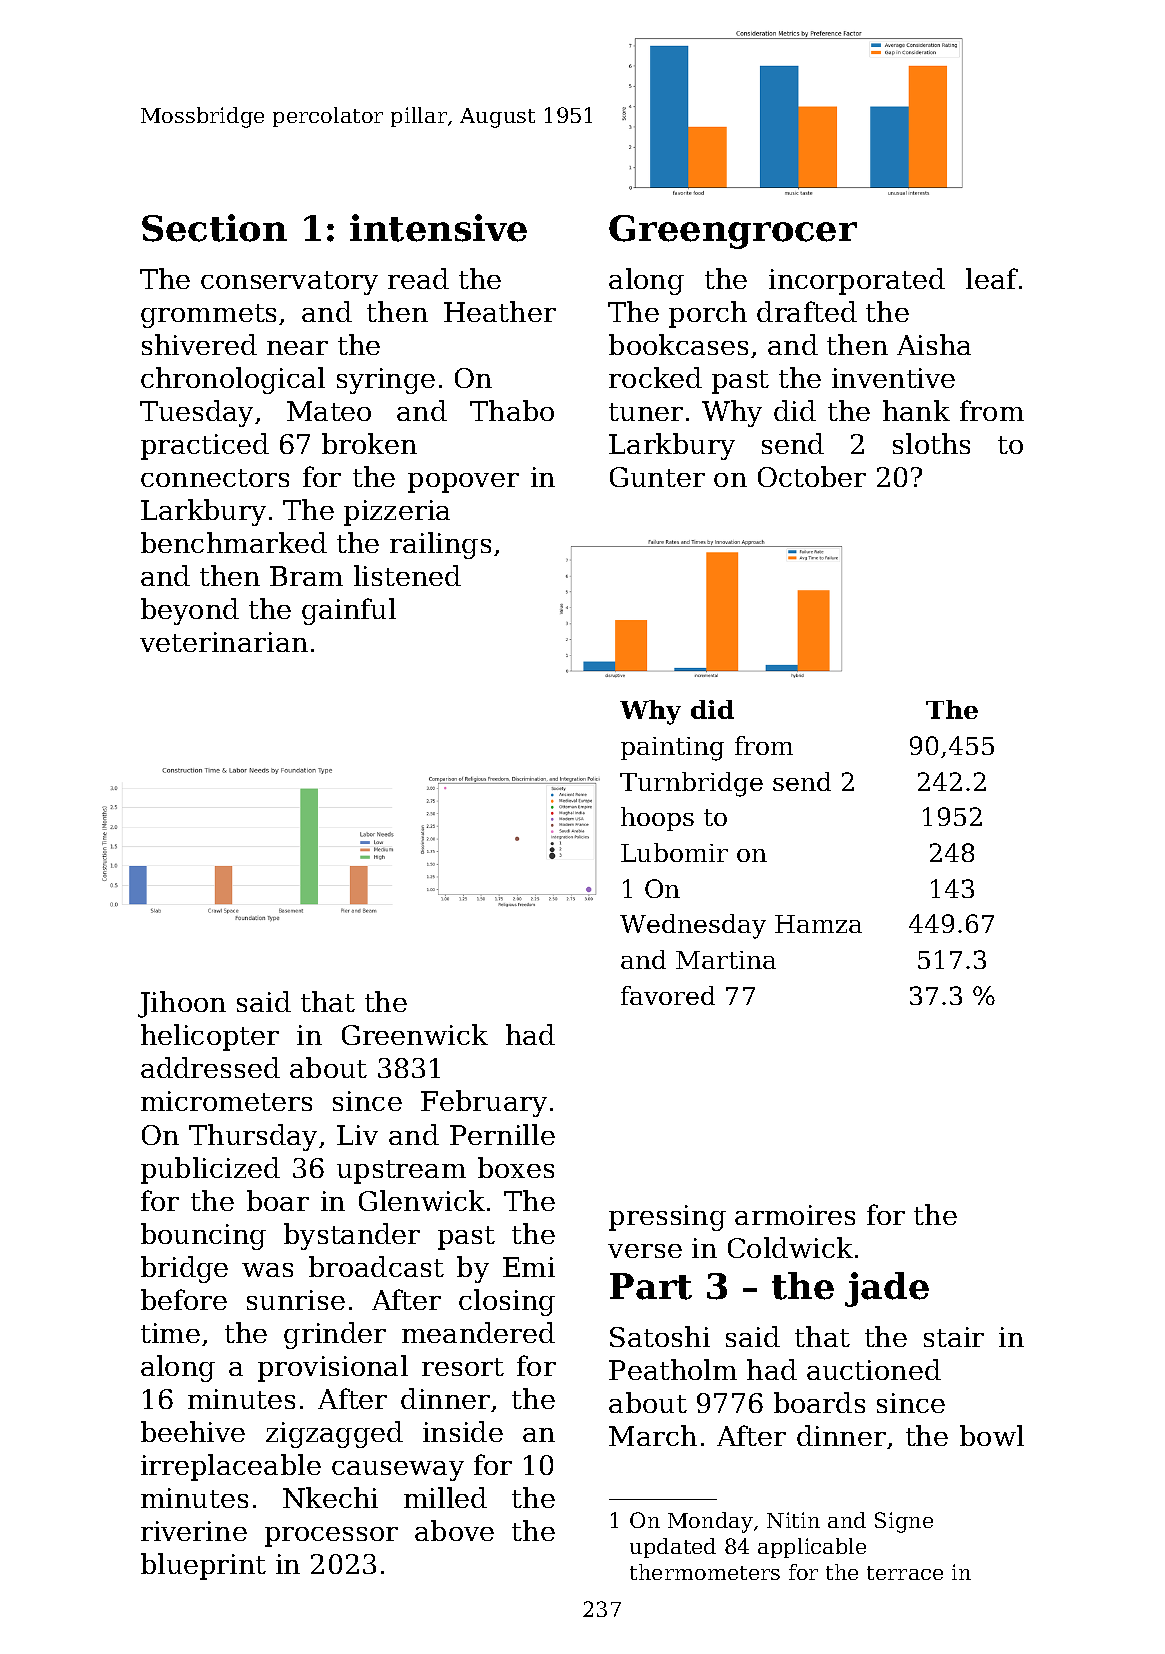 Image resolution: width=1165 pixels, height=1654 pixels. I want to click on intensive, so click(438, 228).
